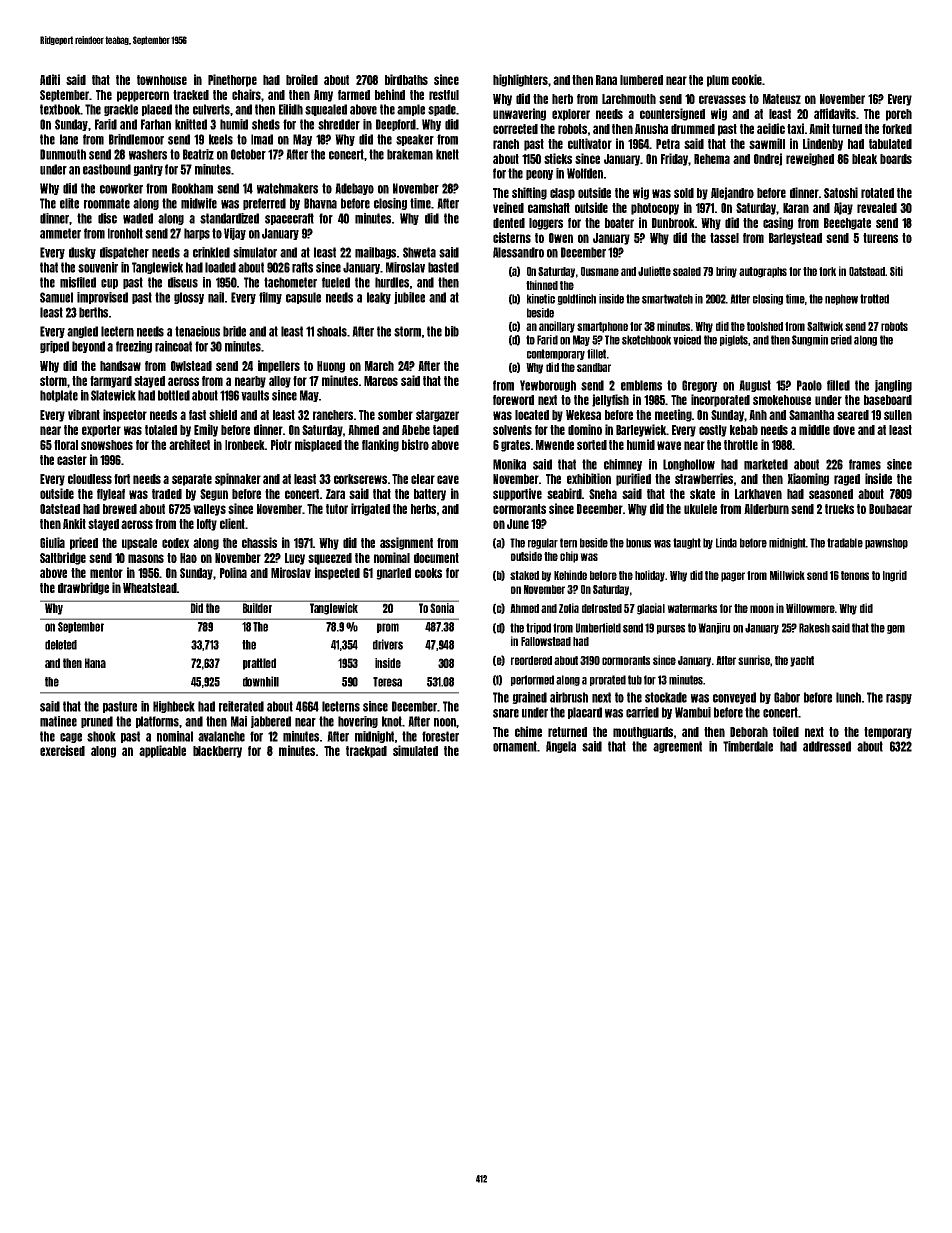  What do you see at coordinates (59, 396) in the screenshot?
I see `hotplate` at bounding box center [59, 396].
